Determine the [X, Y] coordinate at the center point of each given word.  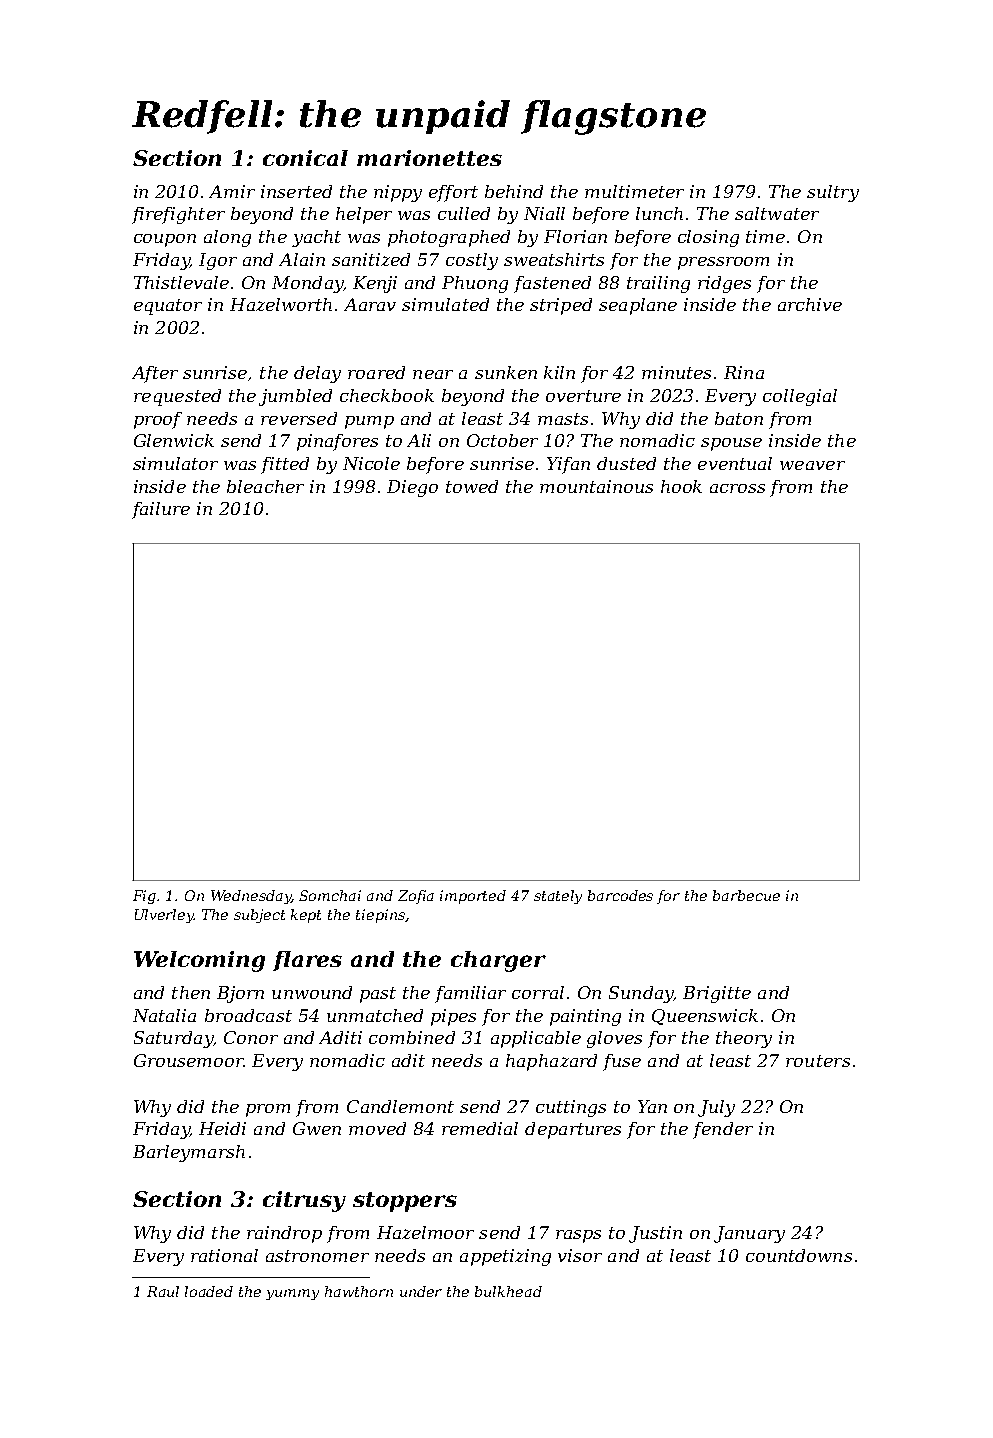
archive [810, 304]
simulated [445, 304]
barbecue [746, 895]
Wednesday [251, 897]
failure [161, 510]
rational [224, 1255]
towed [472, 486]
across [737, 488]
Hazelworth [281, 304]
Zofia [416, 897]
